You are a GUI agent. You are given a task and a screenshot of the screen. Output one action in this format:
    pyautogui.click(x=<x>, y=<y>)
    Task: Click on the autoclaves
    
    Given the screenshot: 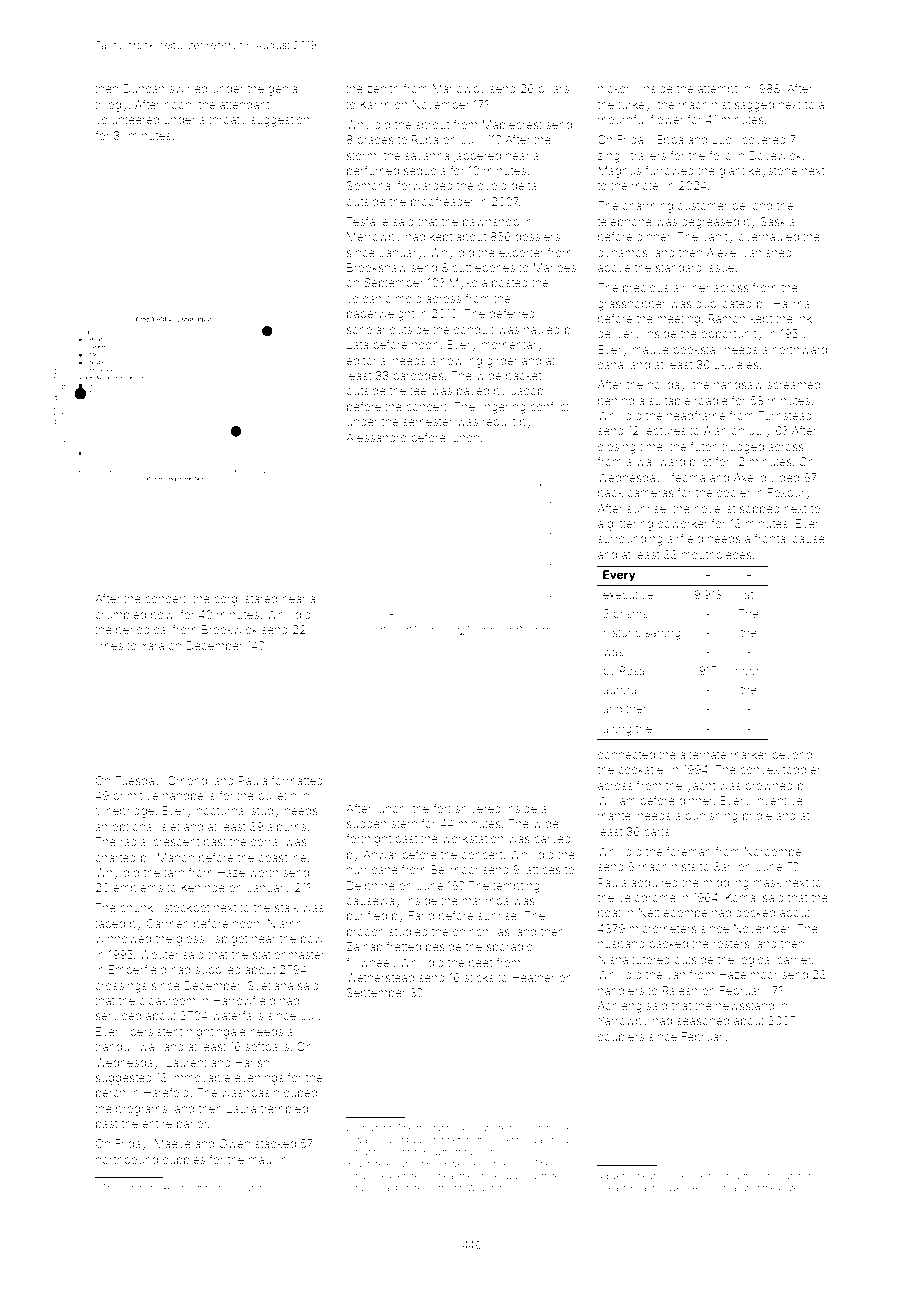 What is the action you would take?
    pyautogui.click(x=664, y=1188)
